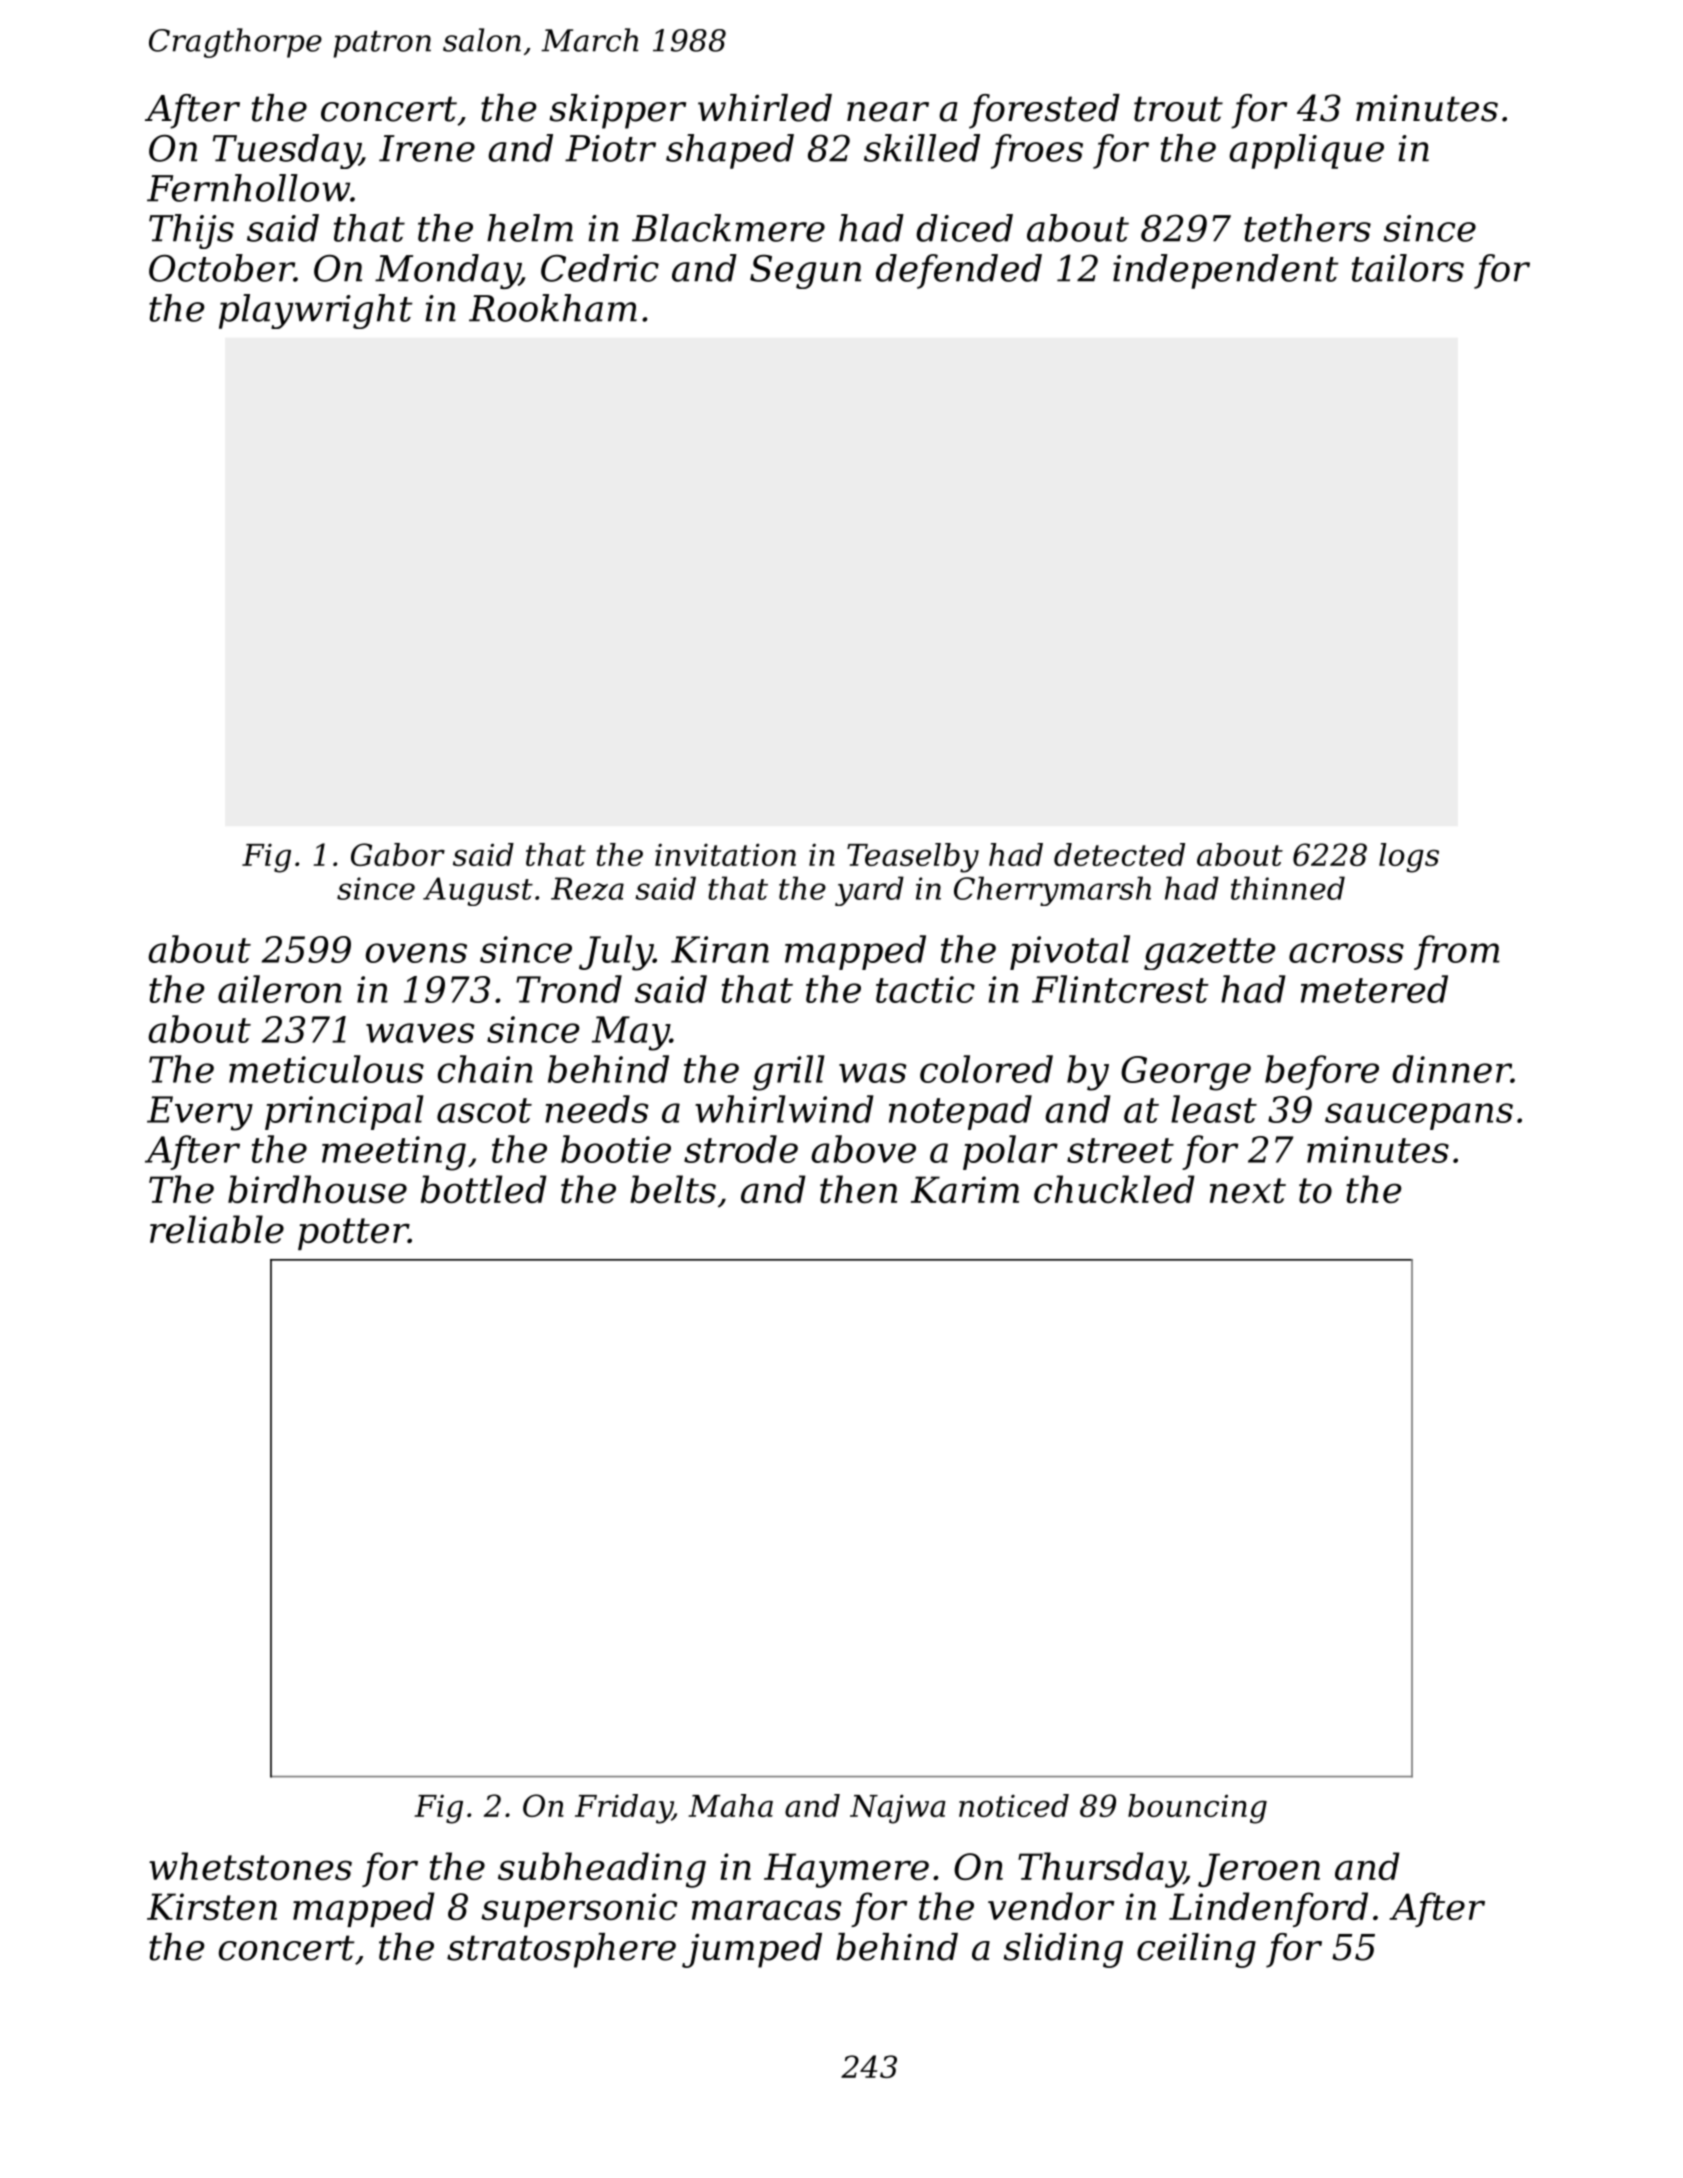  I want to click on Jeroen, so click(1259, 1870).
